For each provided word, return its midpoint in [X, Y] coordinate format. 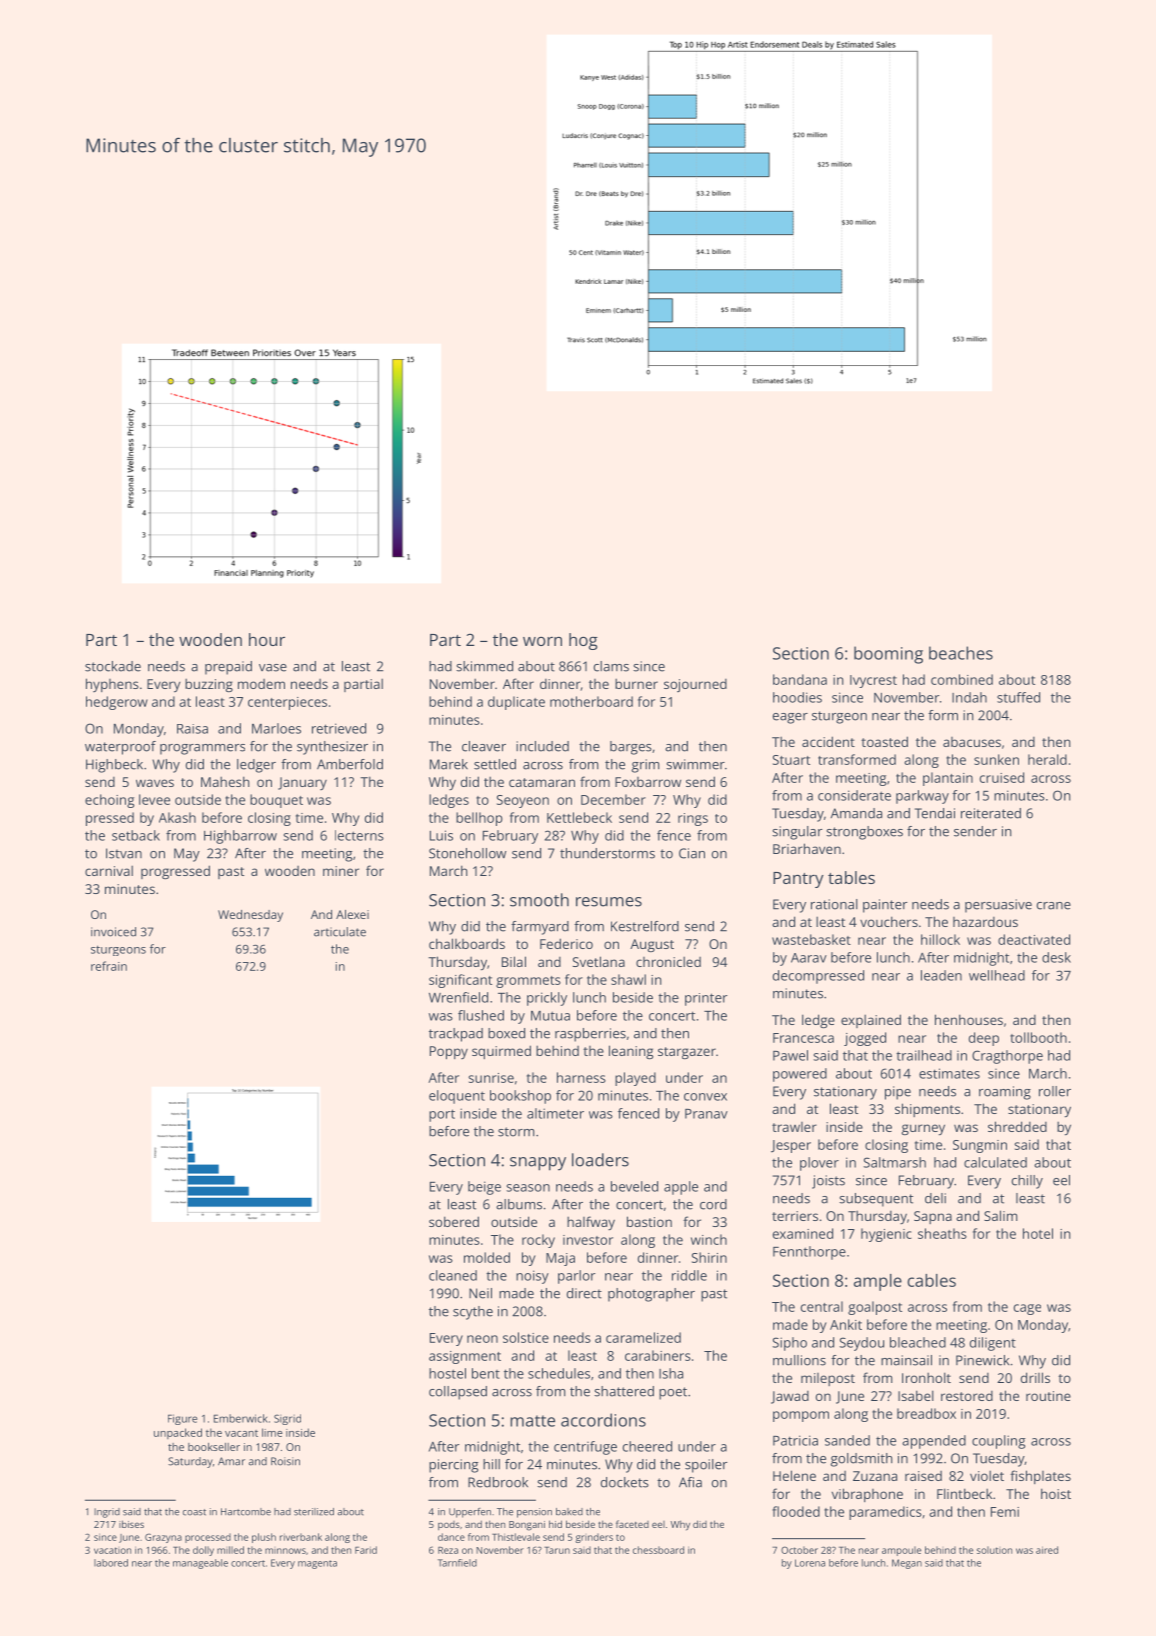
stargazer [687, 1053]
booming [888, 655]
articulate [340, 932]
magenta [317, 1564]
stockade [113, 666]
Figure [182, 1419]
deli [935, 1198]
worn [542, 641]
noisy [532, 1277]
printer [706, 999]
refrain [109, 966]
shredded [1017, 1126]
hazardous [985, 922]
